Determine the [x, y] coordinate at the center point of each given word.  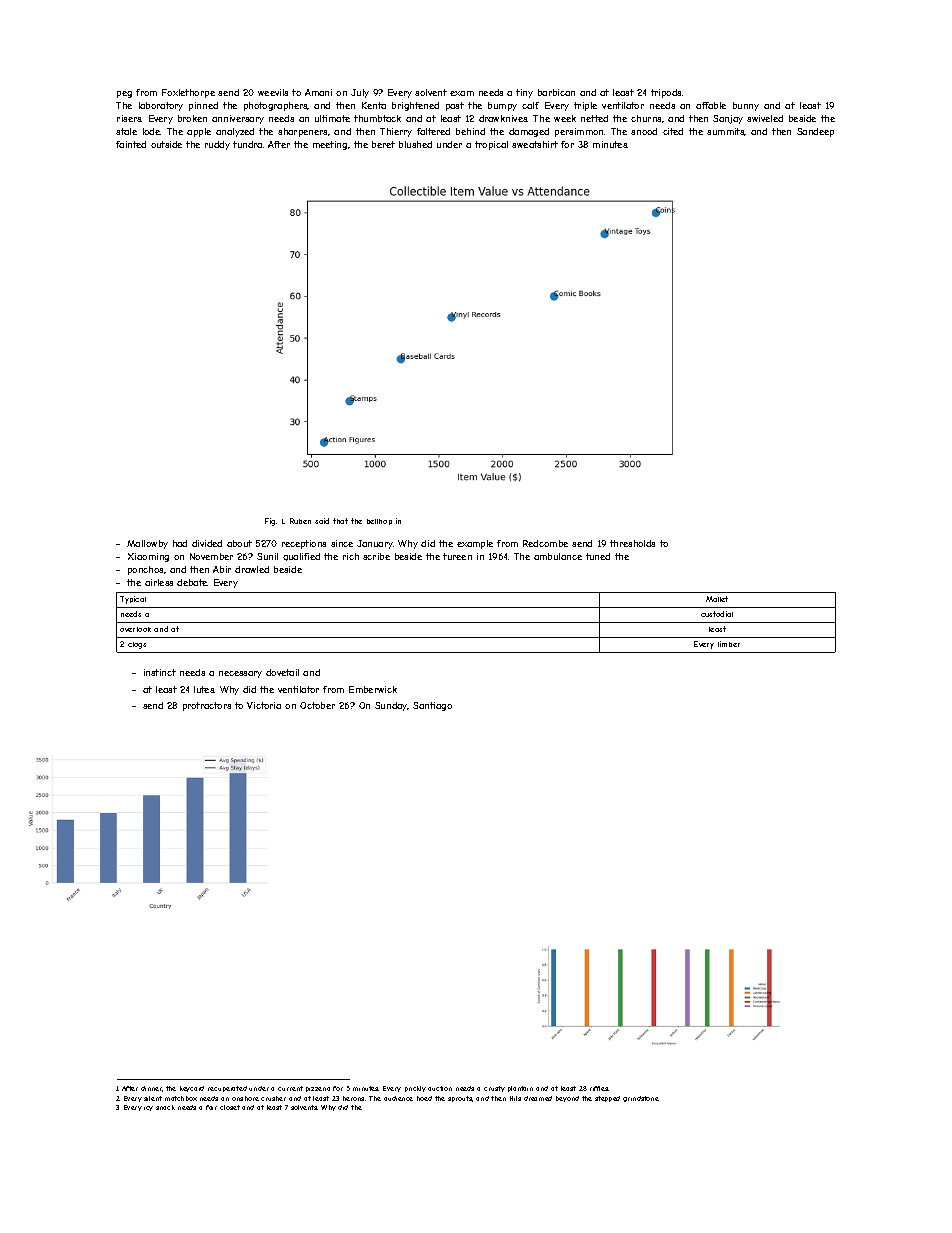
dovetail [282, 672]
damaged [529, 132]
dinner [151, 1088]
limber [729, 644]
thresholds [632, 543]
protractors [207, 706]
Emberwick [373, 689]
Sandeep [815, 132]
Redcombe [545, 543]
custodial [717, 614]
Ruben [300, 521]
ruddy [217, 145]
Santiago [432, 706]
